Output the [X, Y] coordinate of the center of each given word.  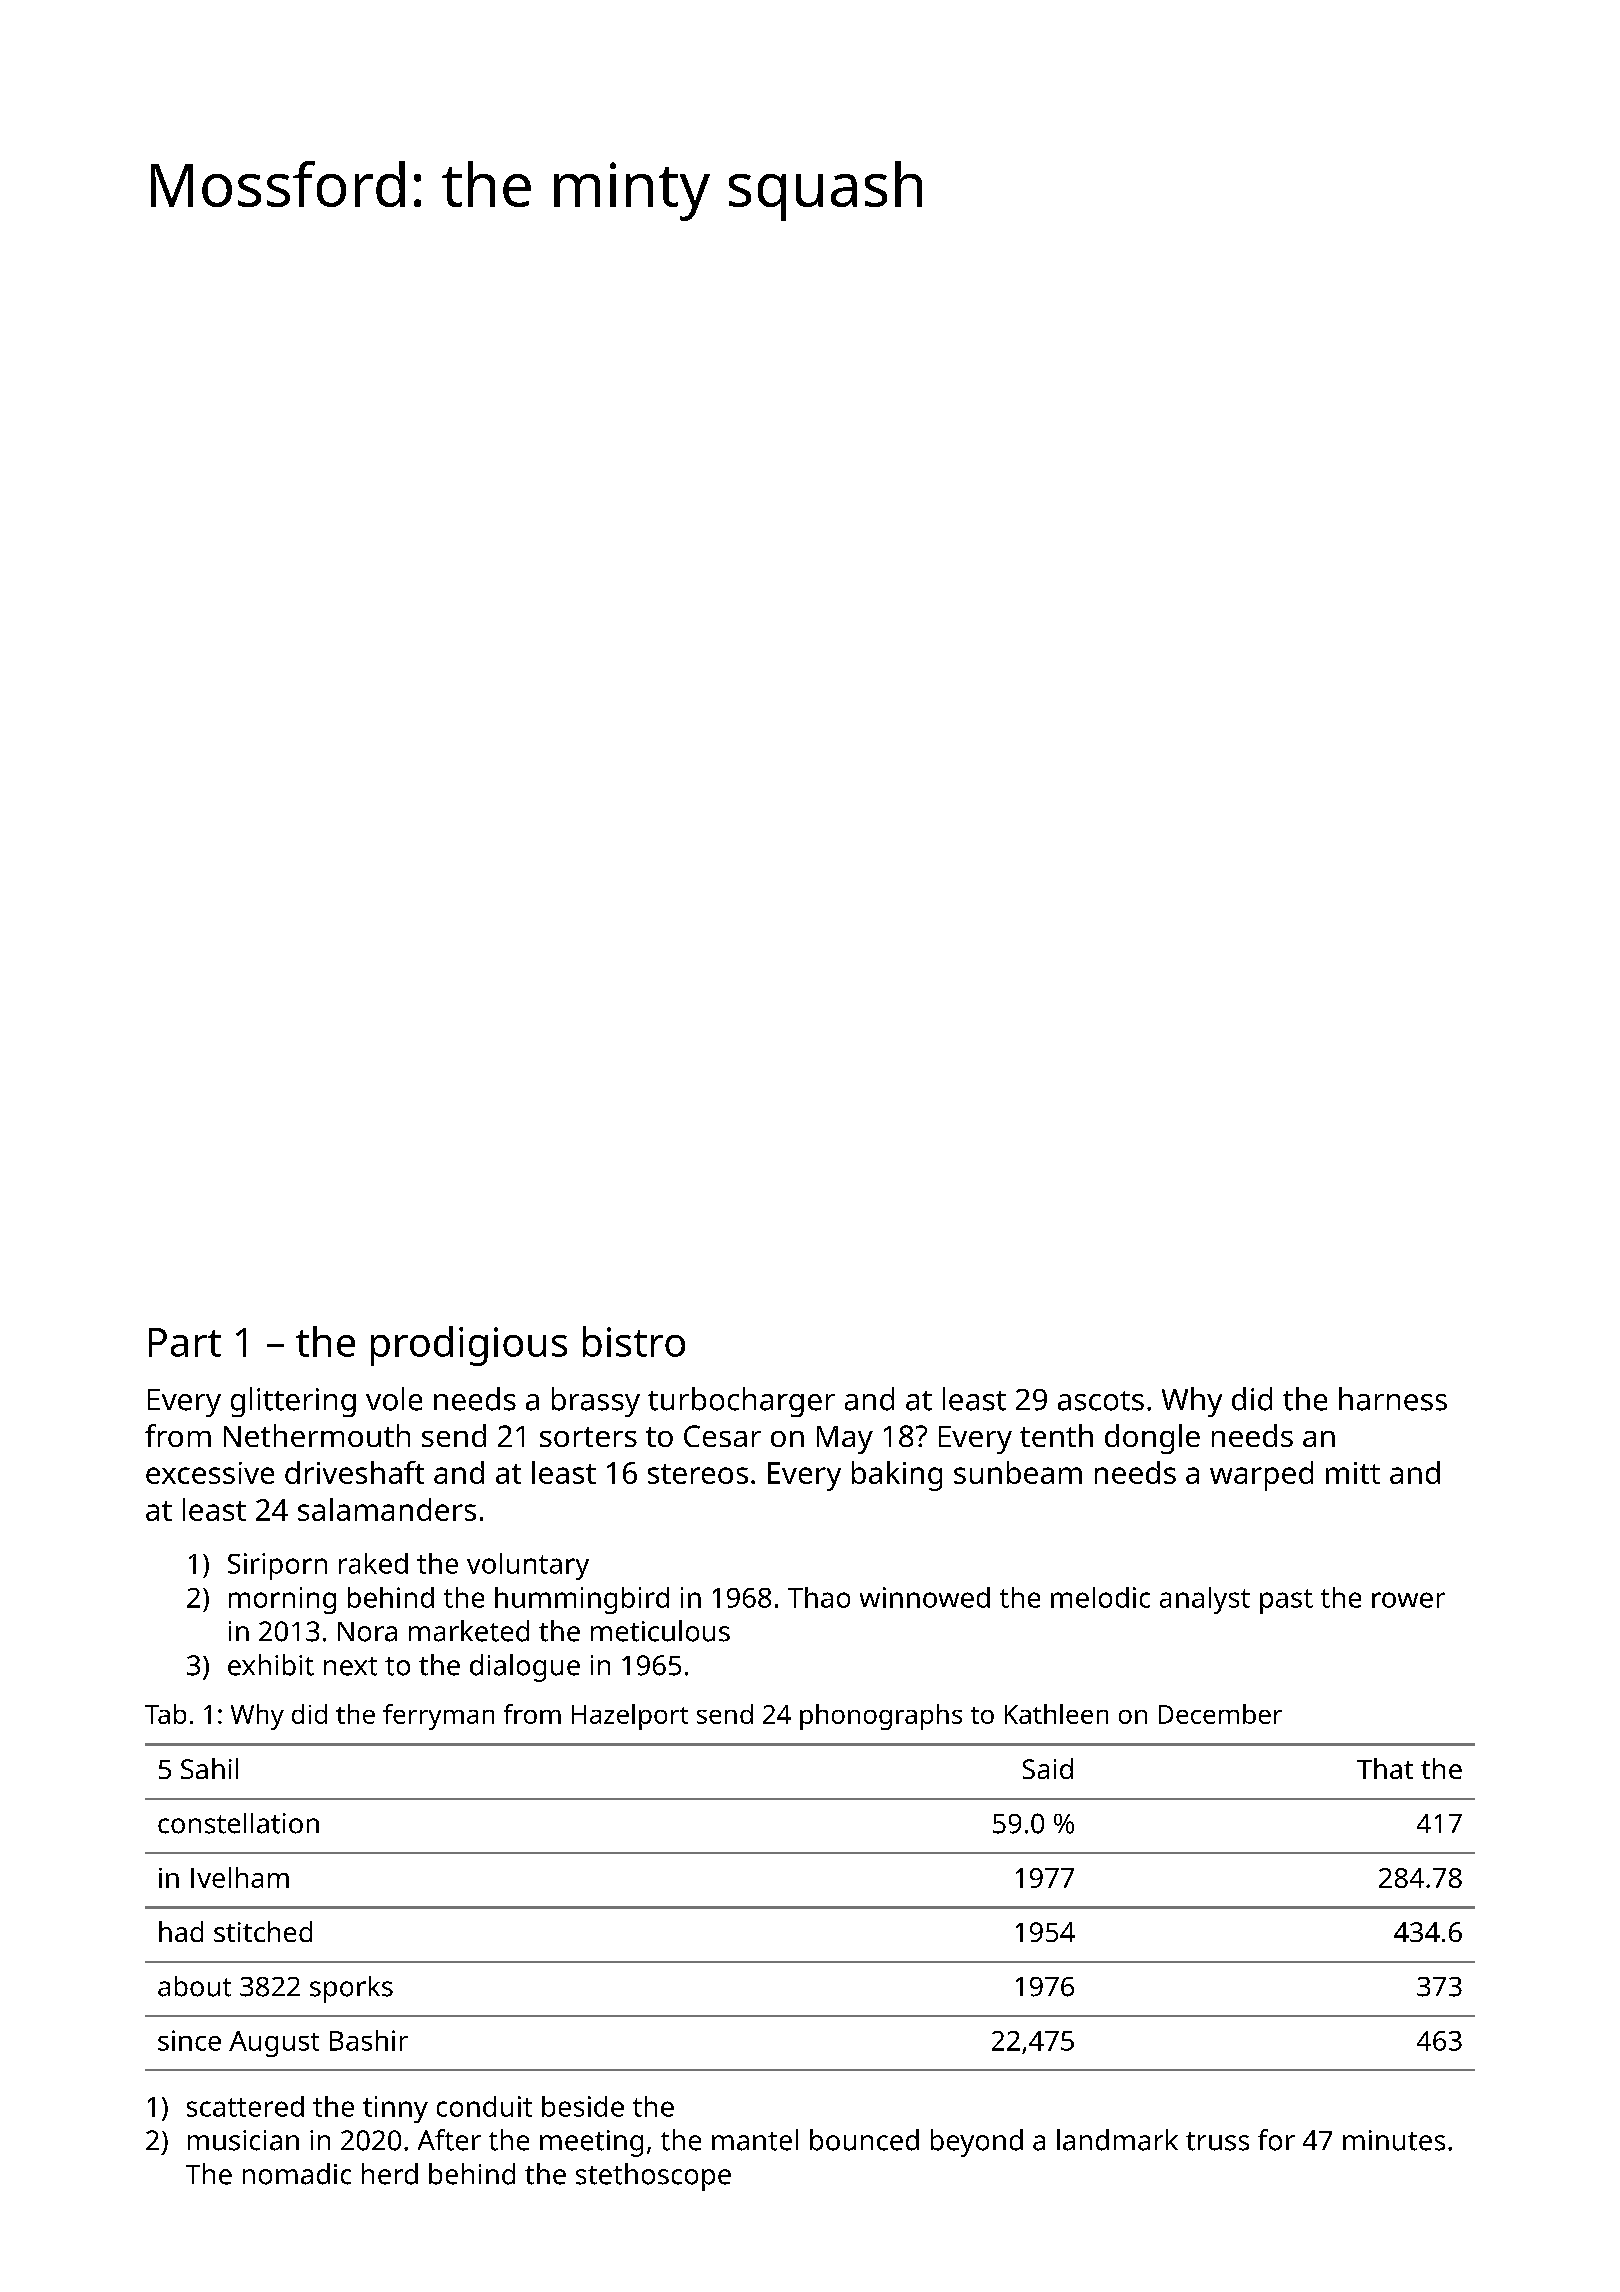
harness [1393, 1399]
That [1385, 1768]
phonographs [881, 1717]
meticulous [660, 1631]
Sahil [209, 1768]
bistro [634, 1341]
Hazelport [630, 1717]
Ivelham [240, 1877]
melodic [1100, 1597]
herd [390, 2174]
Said [1048, 1768]
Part [185, 1342]
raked [373, 1563]
